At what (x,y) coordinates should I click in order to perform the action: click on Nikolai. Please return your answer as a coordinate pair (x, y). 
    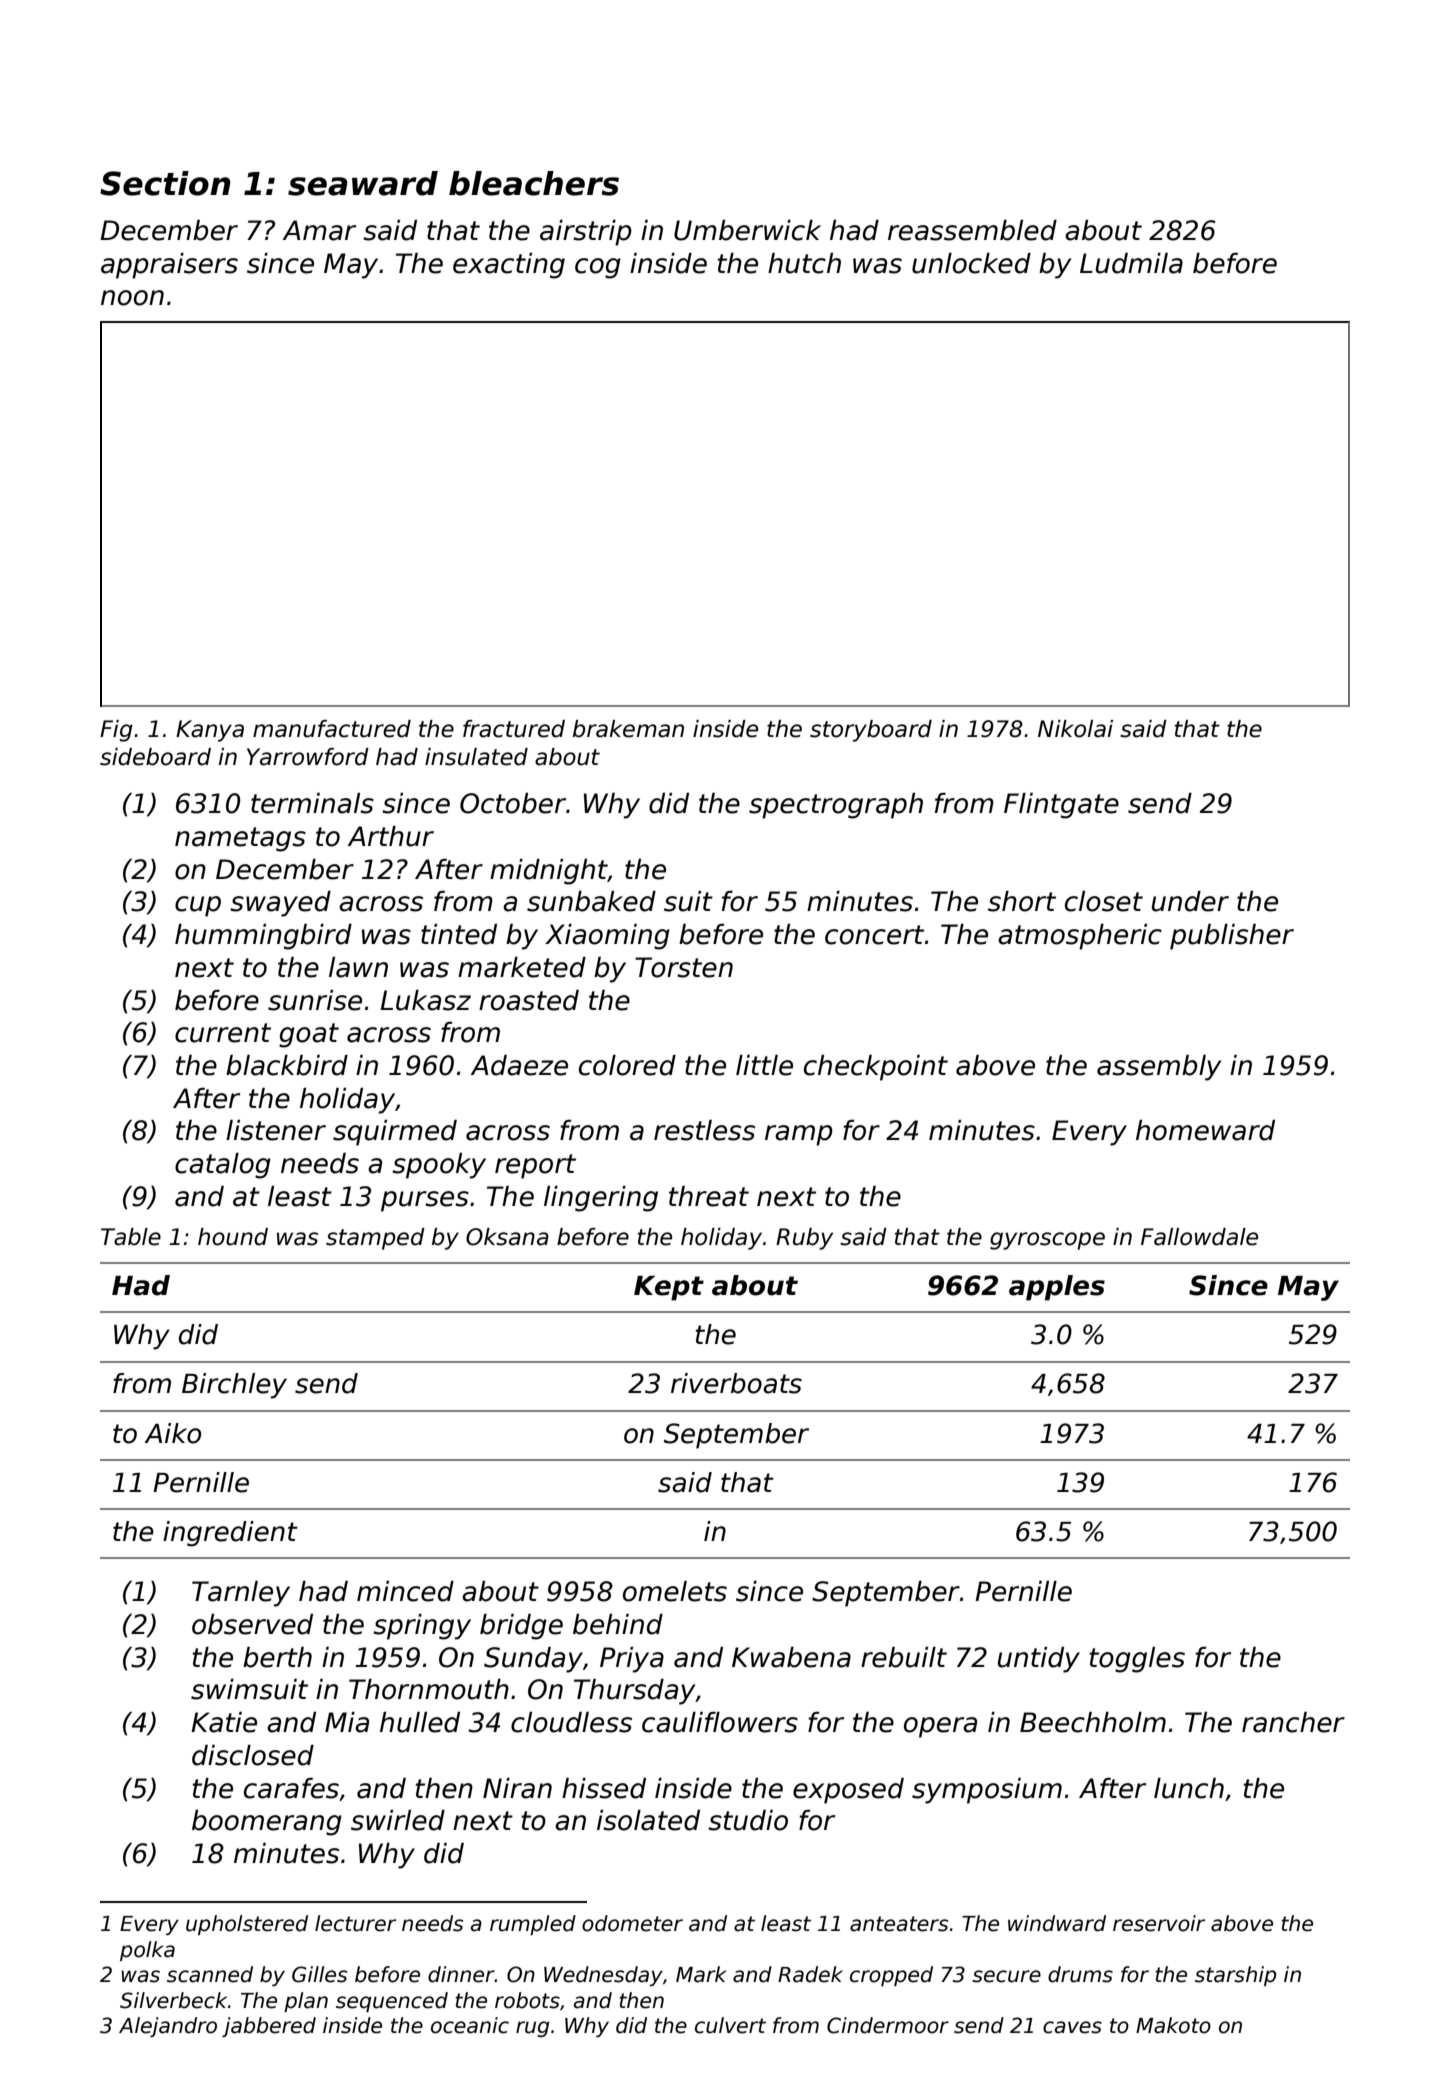
    Looking at the image, I should click on (1075, 729).
